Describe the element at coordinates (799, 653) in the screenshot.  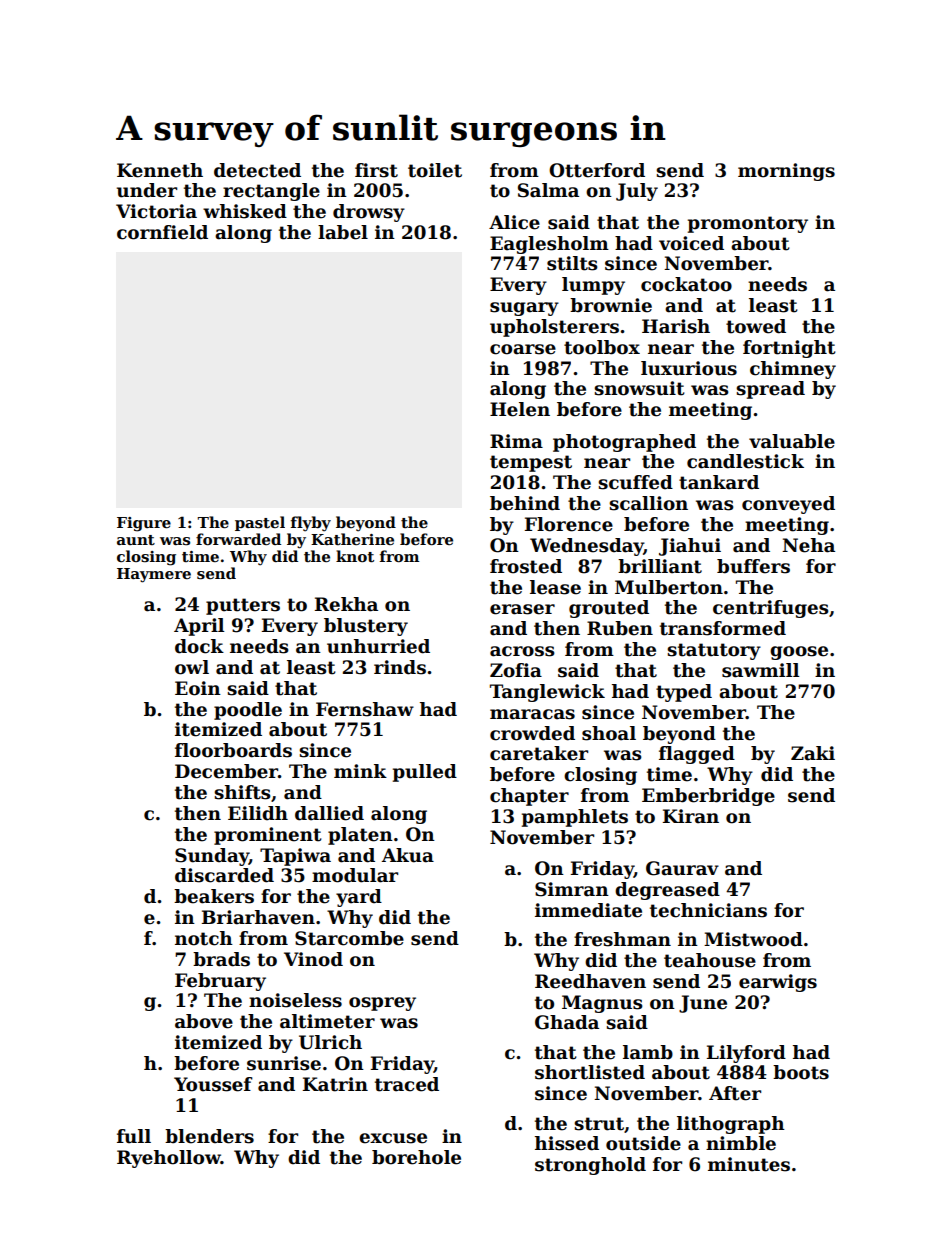
I see `goose` at that location.
